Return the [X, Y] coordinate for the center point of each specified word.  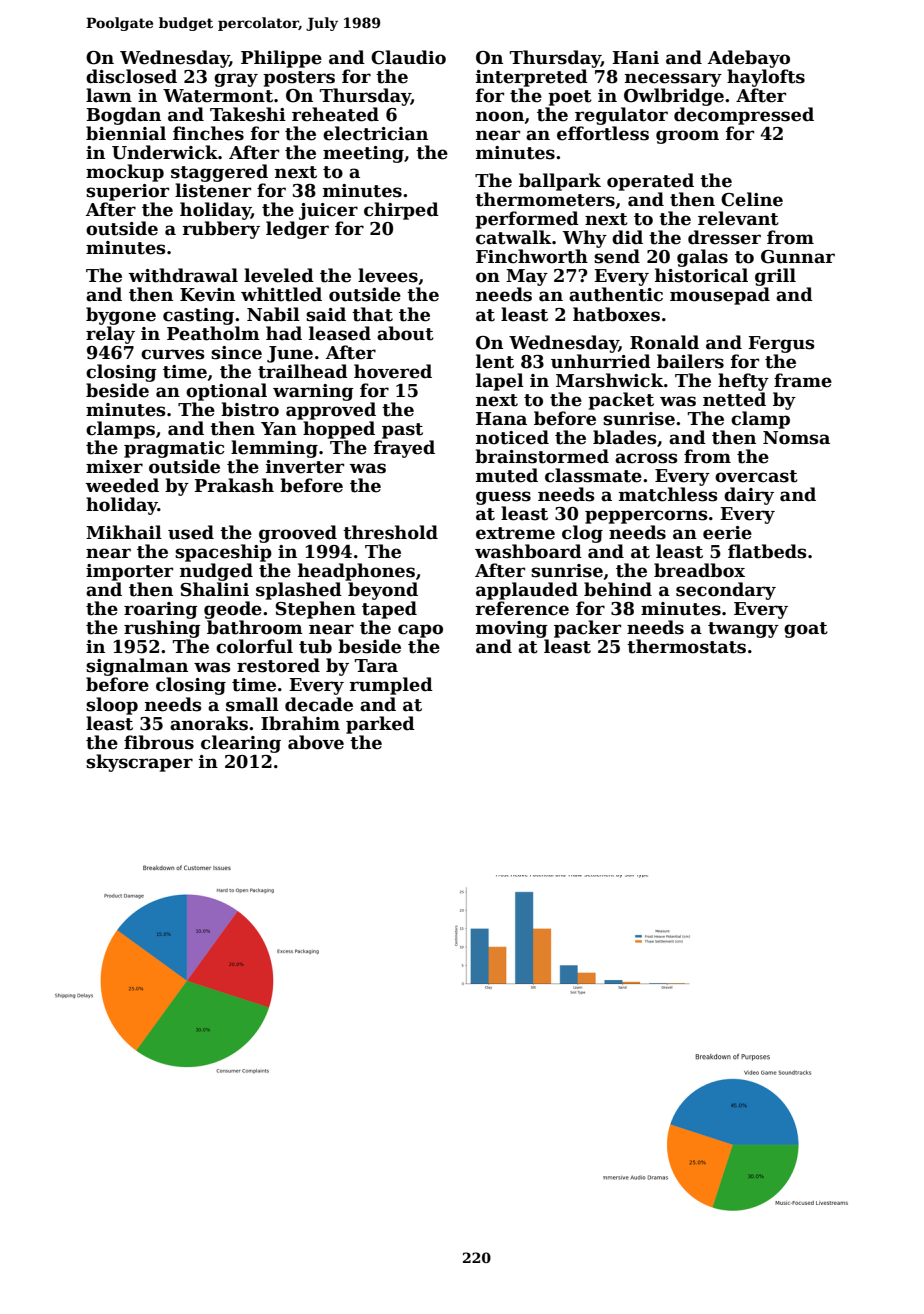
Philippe [281, 59]
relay [110, 335]
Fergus [781, 344]
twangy [743, 630]
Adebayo [749, 59]
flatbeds [767, 551]
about [405, 333]
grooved [298, 534]
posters [299, 79]
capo [420, 631]
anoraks [209, 723]
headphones [356, 572]
